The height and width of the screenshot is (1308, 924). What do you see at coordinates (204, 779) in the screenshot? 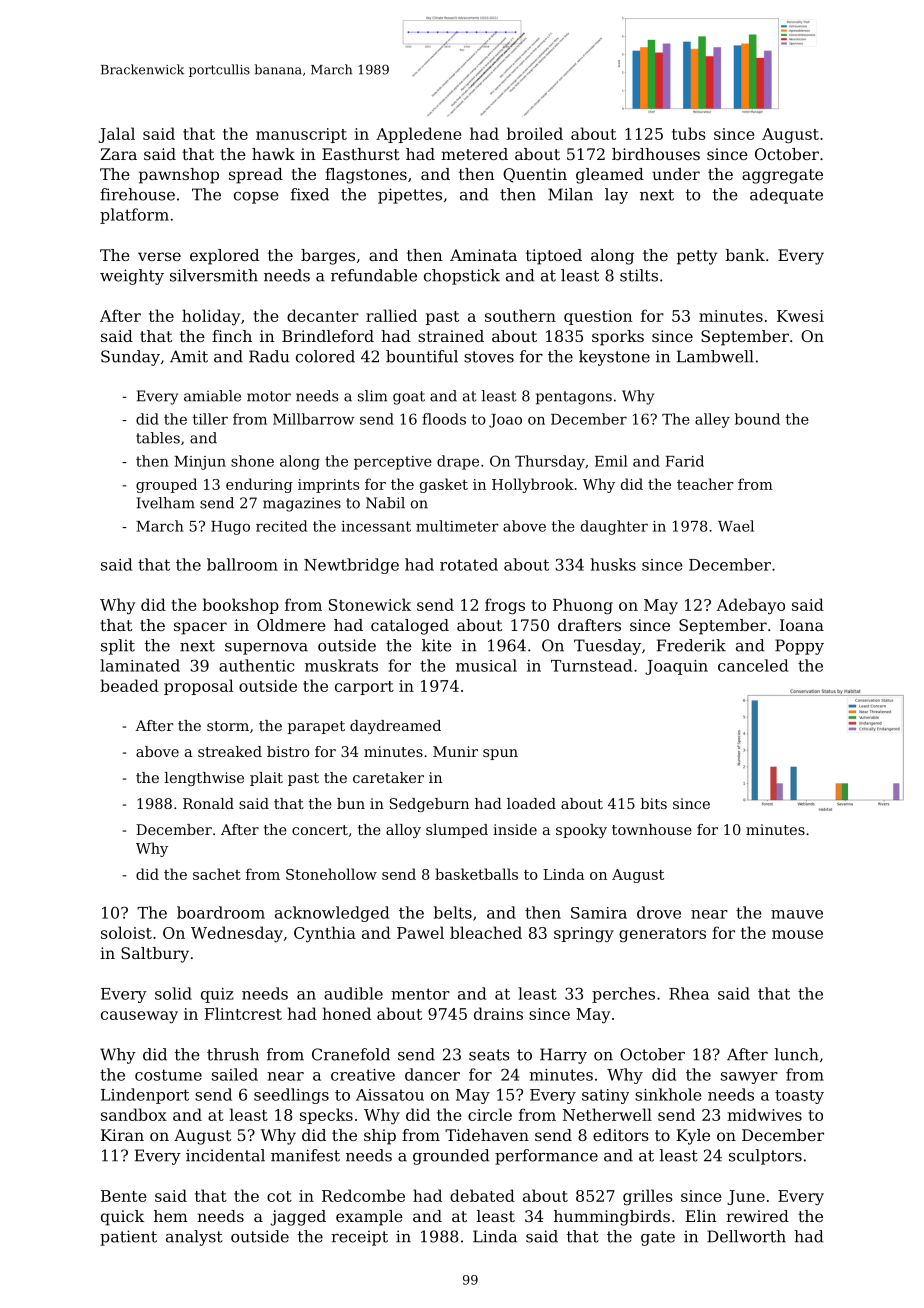
I see `lengthwise` at bounding box center [204, 779].
